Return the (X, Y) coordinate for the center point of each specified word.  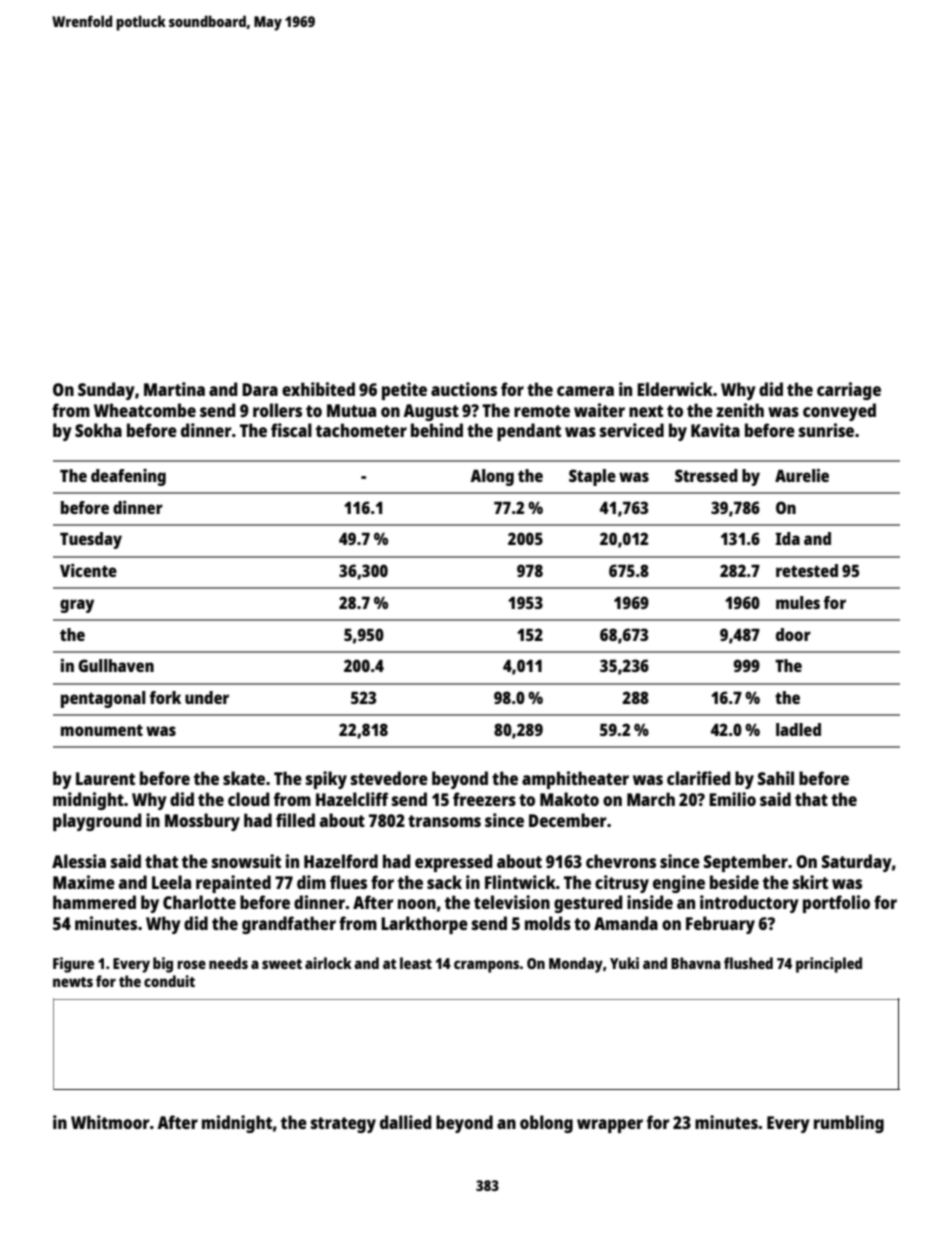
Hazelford (341, 861)
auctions (464, 389)
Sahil (776, 778)
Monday (576, 965)
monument (102, 730)
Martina (174, 389)
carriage (849, 391)
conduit (169, 981)
